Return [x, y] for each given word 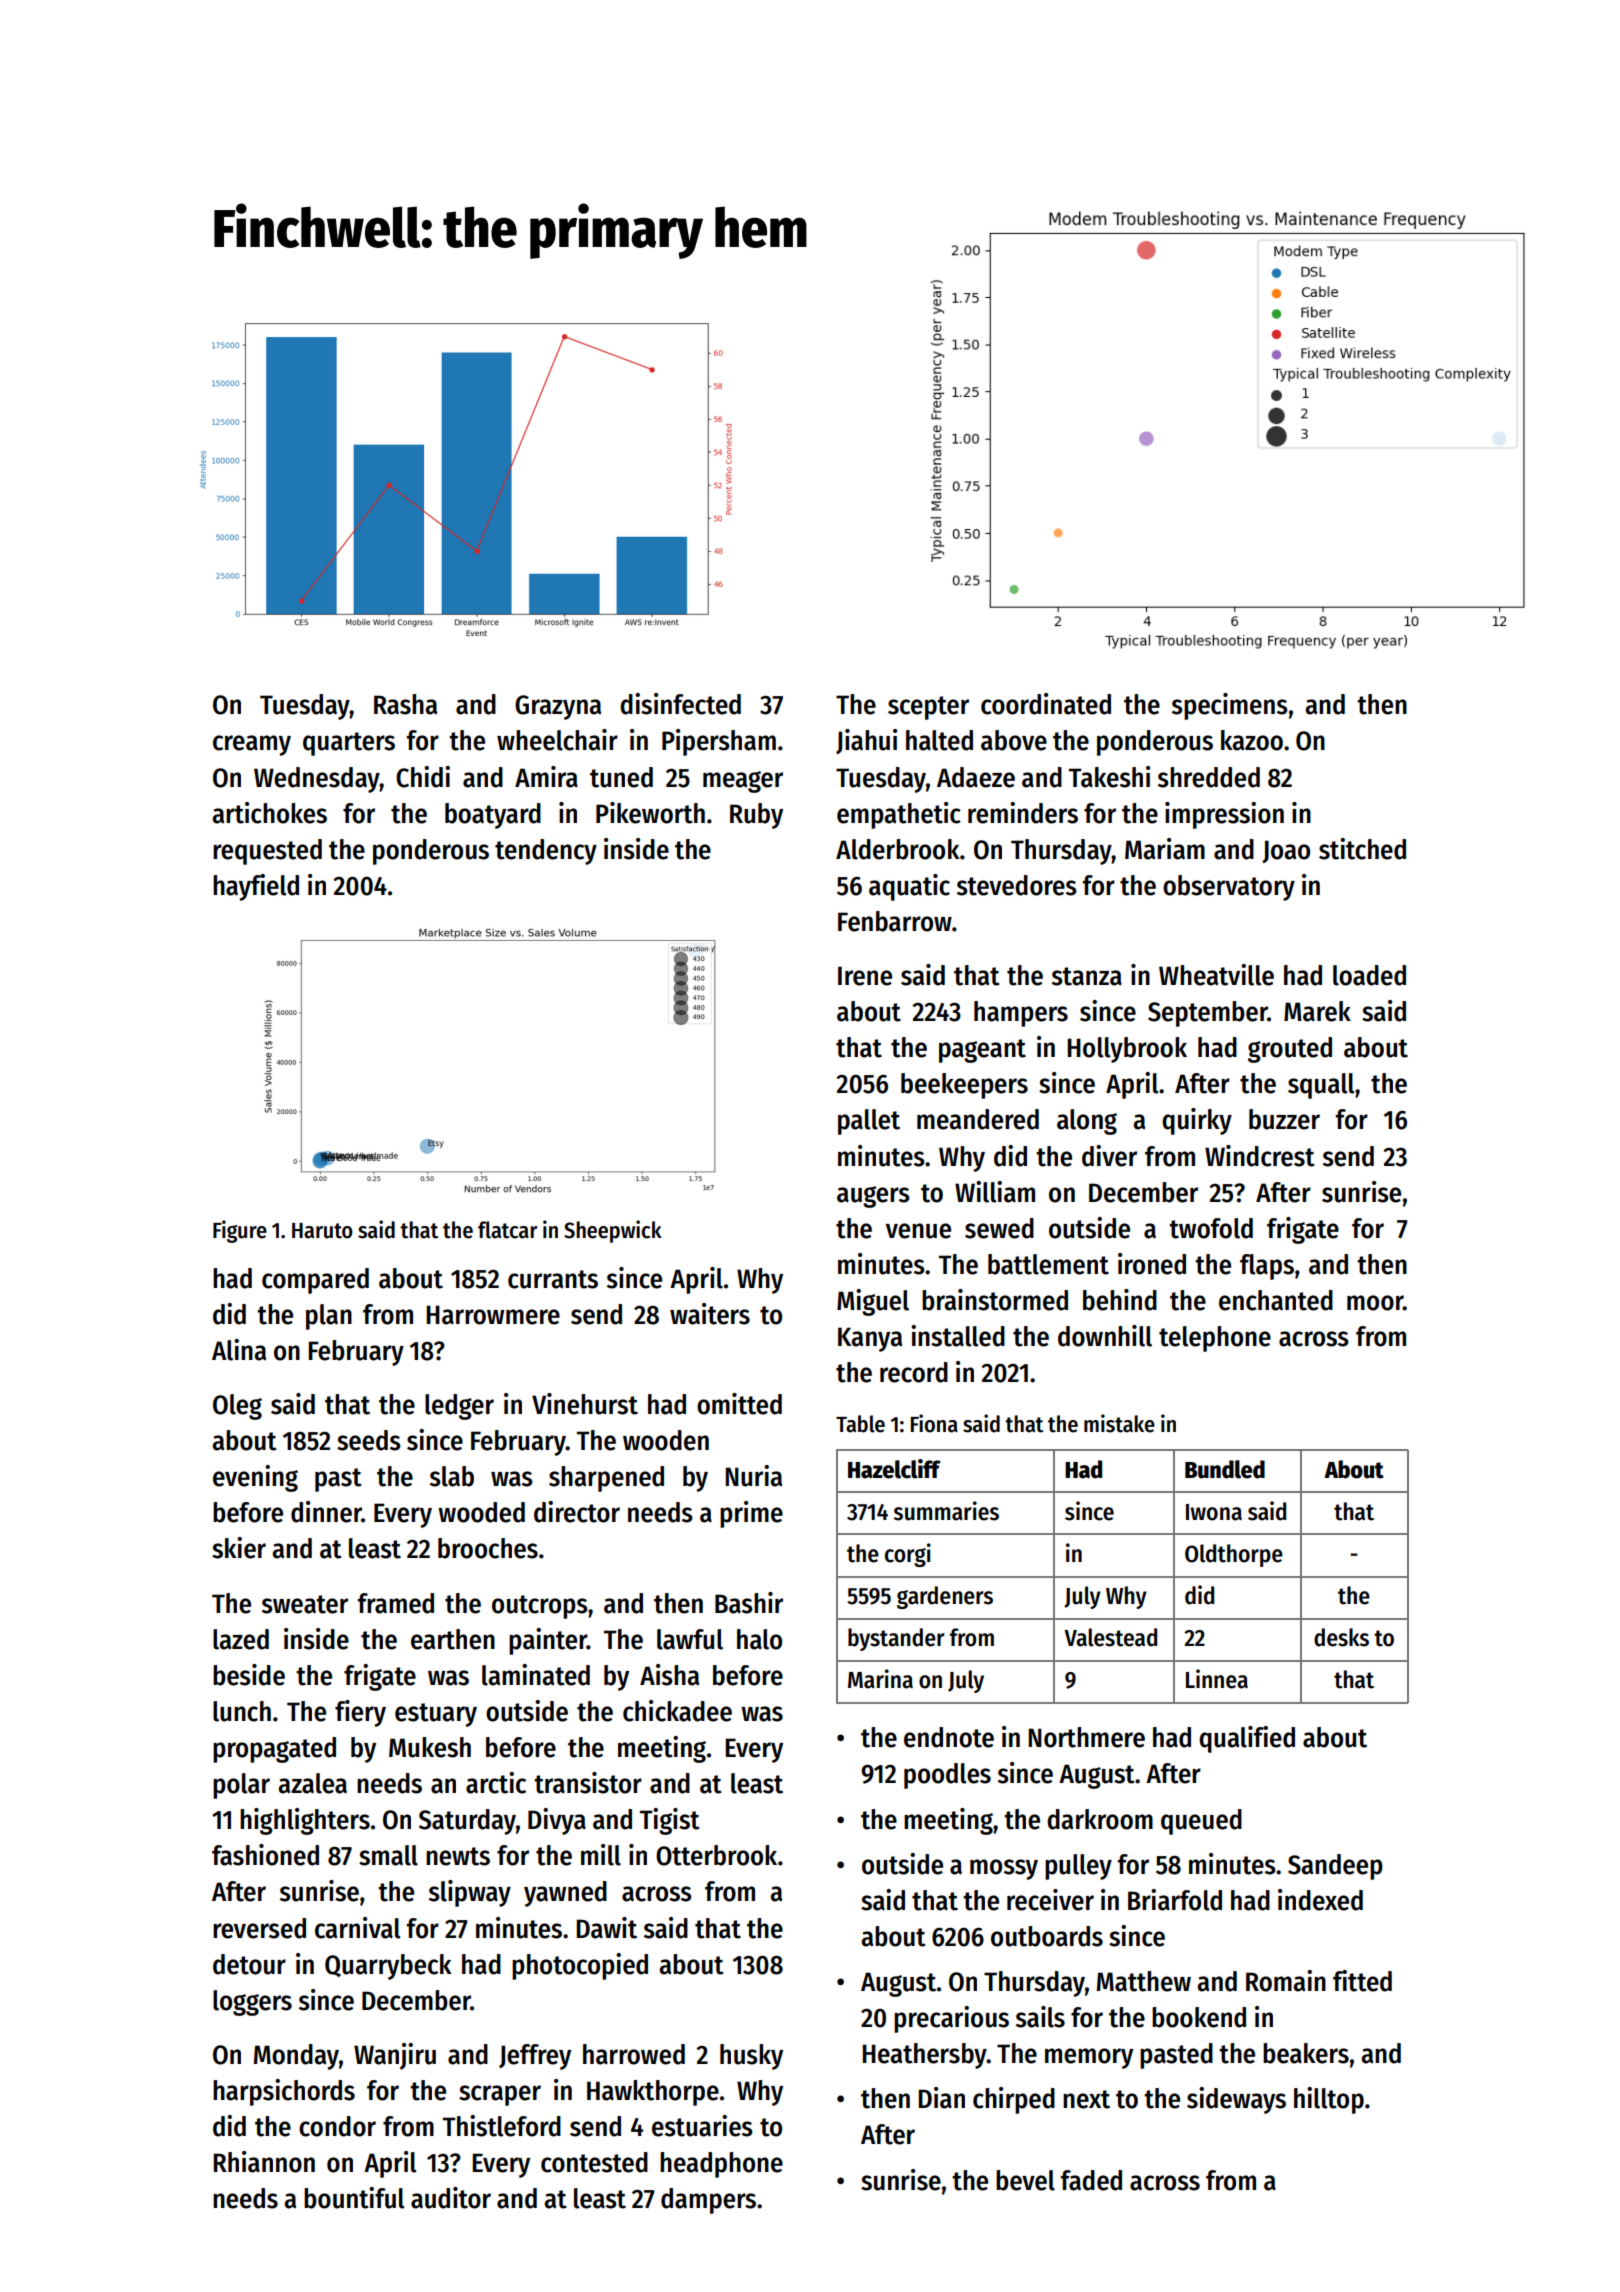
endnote [949, 1737]
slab [452, 1476]
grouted [1290, 1050]
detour [249, 1964]
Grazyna [558, 707]
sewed [999, 1228]
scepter [928, 708]
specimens [1230, 706]
